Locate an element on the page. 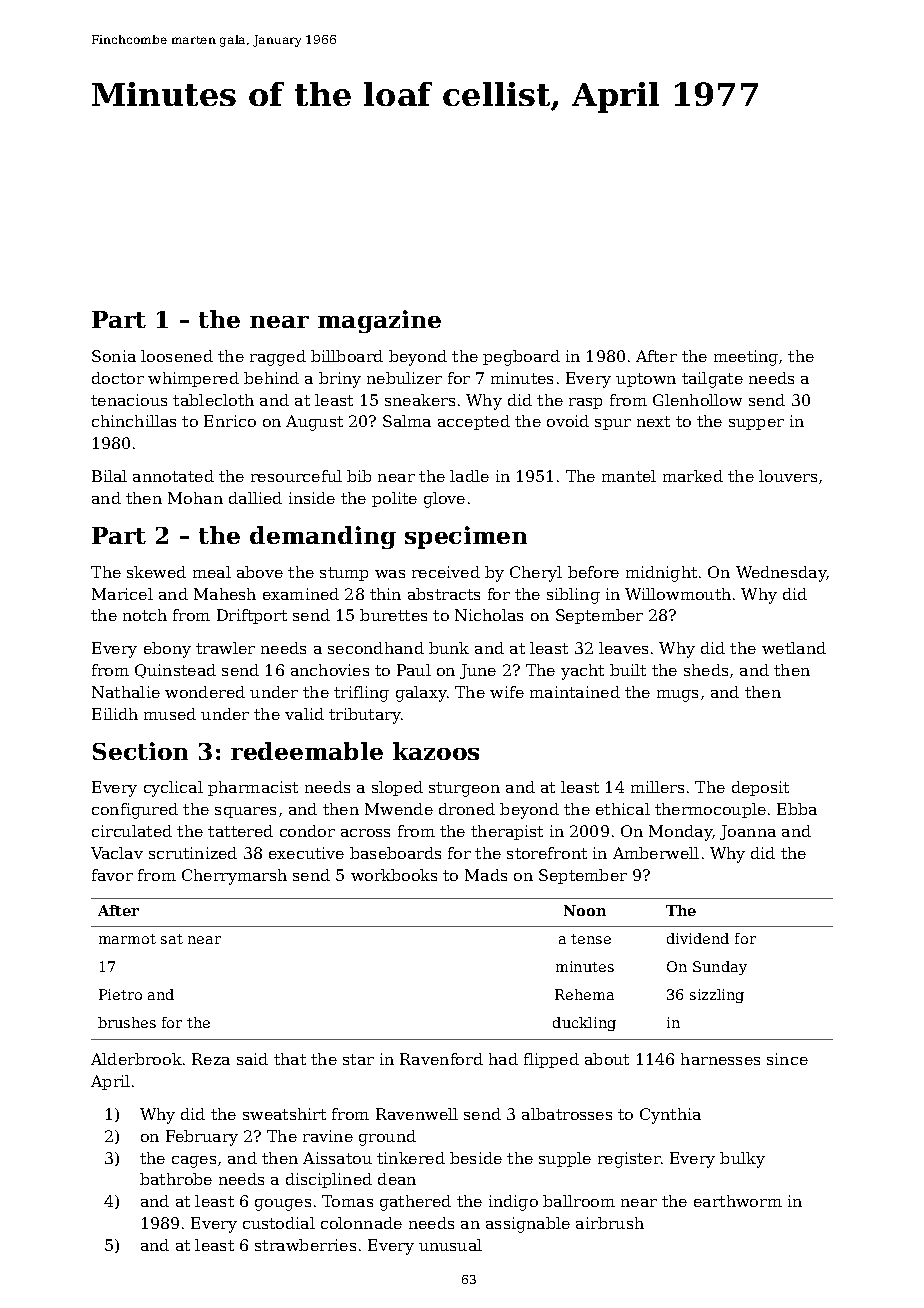 This document has width=924, height=1308. bib is located at coordinates (359, 476).
